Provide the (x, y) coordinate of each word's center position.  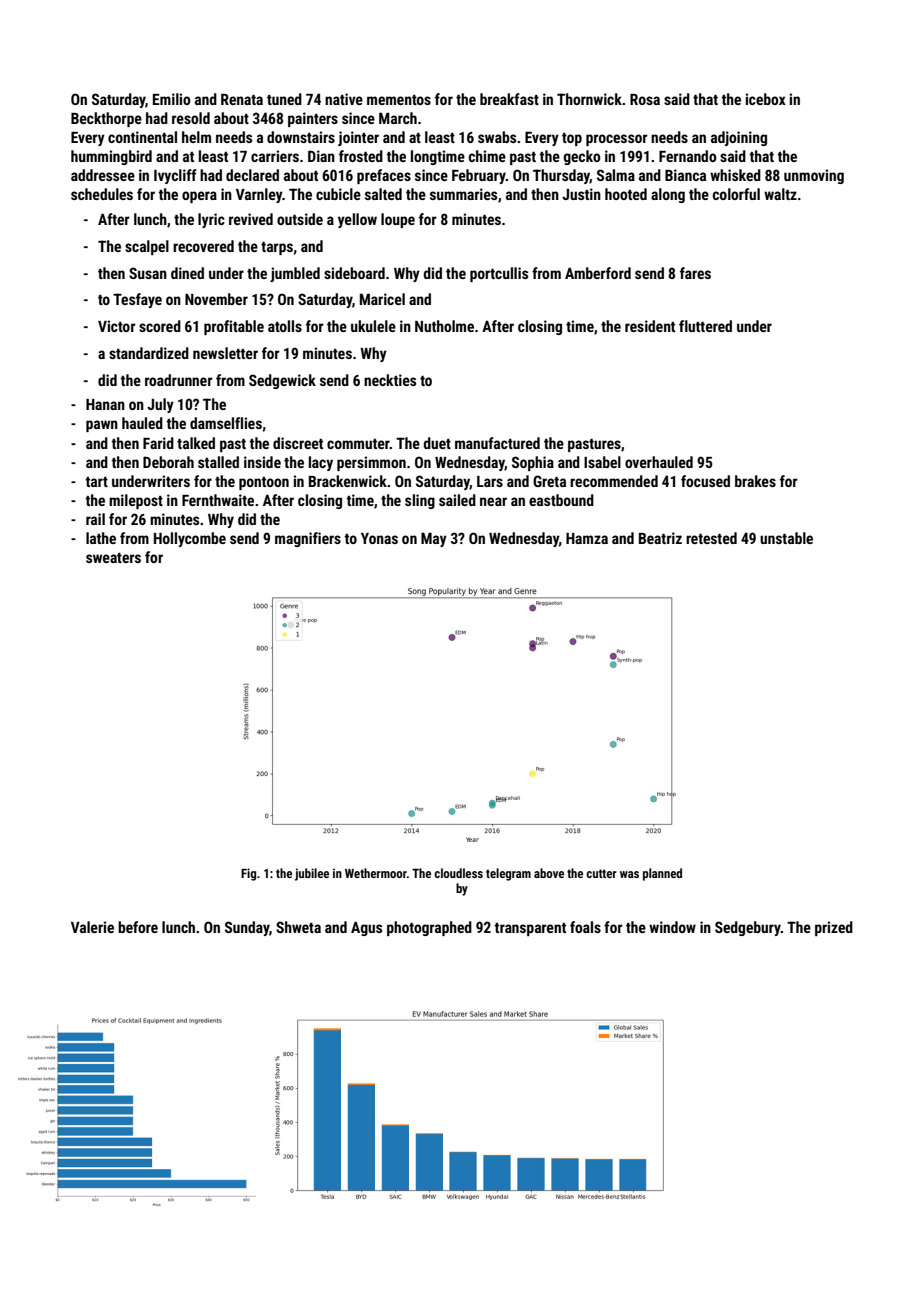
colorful (736, 194)
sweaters (113, 558)
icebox (765, 99)
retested (711, 538)
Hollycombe (190, 539)
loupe (398, 220)
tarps (277, 248)
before (138, 927)
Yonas (379, 538)
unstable (786, 538)
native (344, 99)
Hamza (587, 538)
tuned (284, 99)
